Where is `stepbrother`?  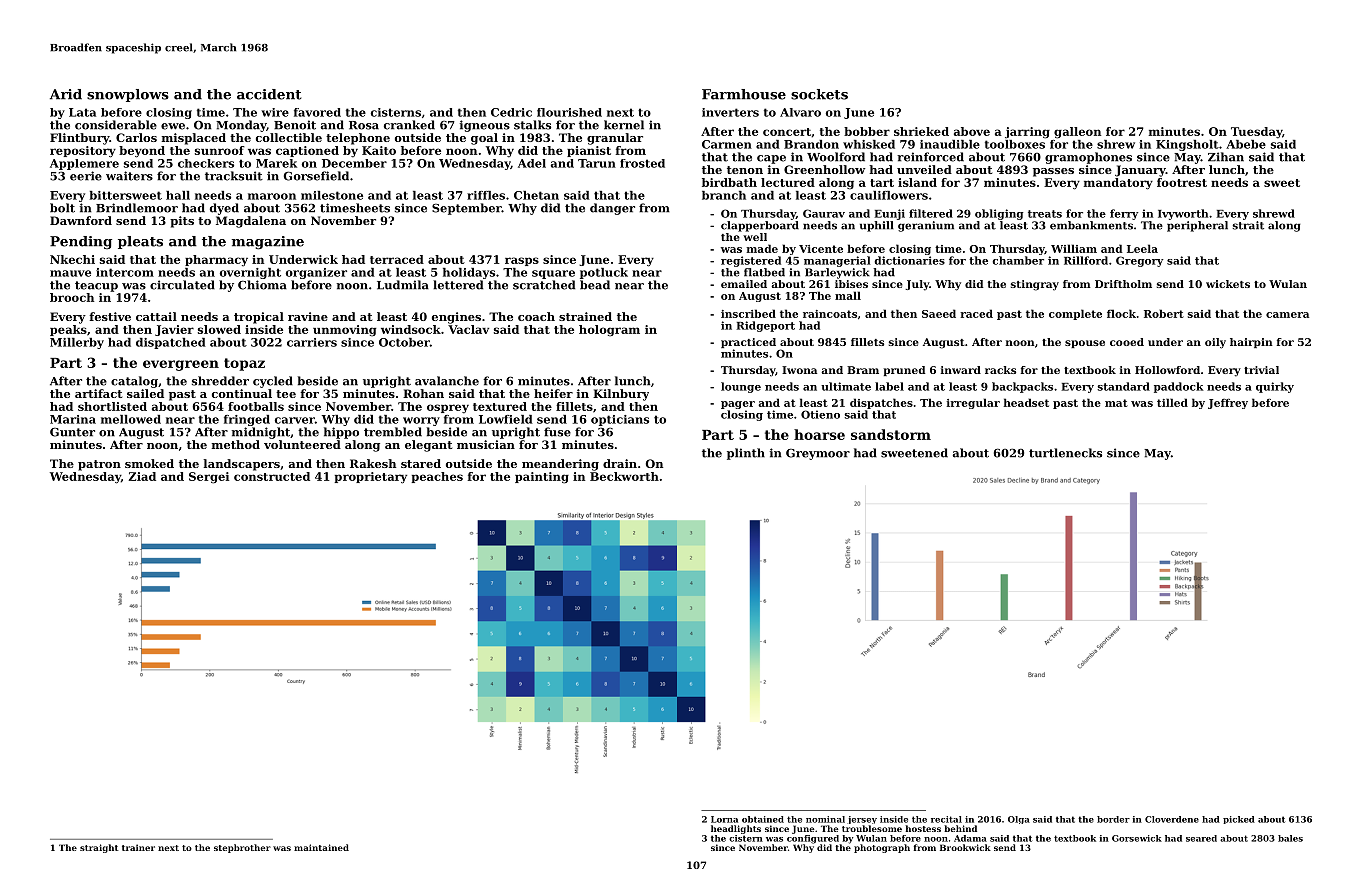
stepbrother is located at coordinates (242, 848).
